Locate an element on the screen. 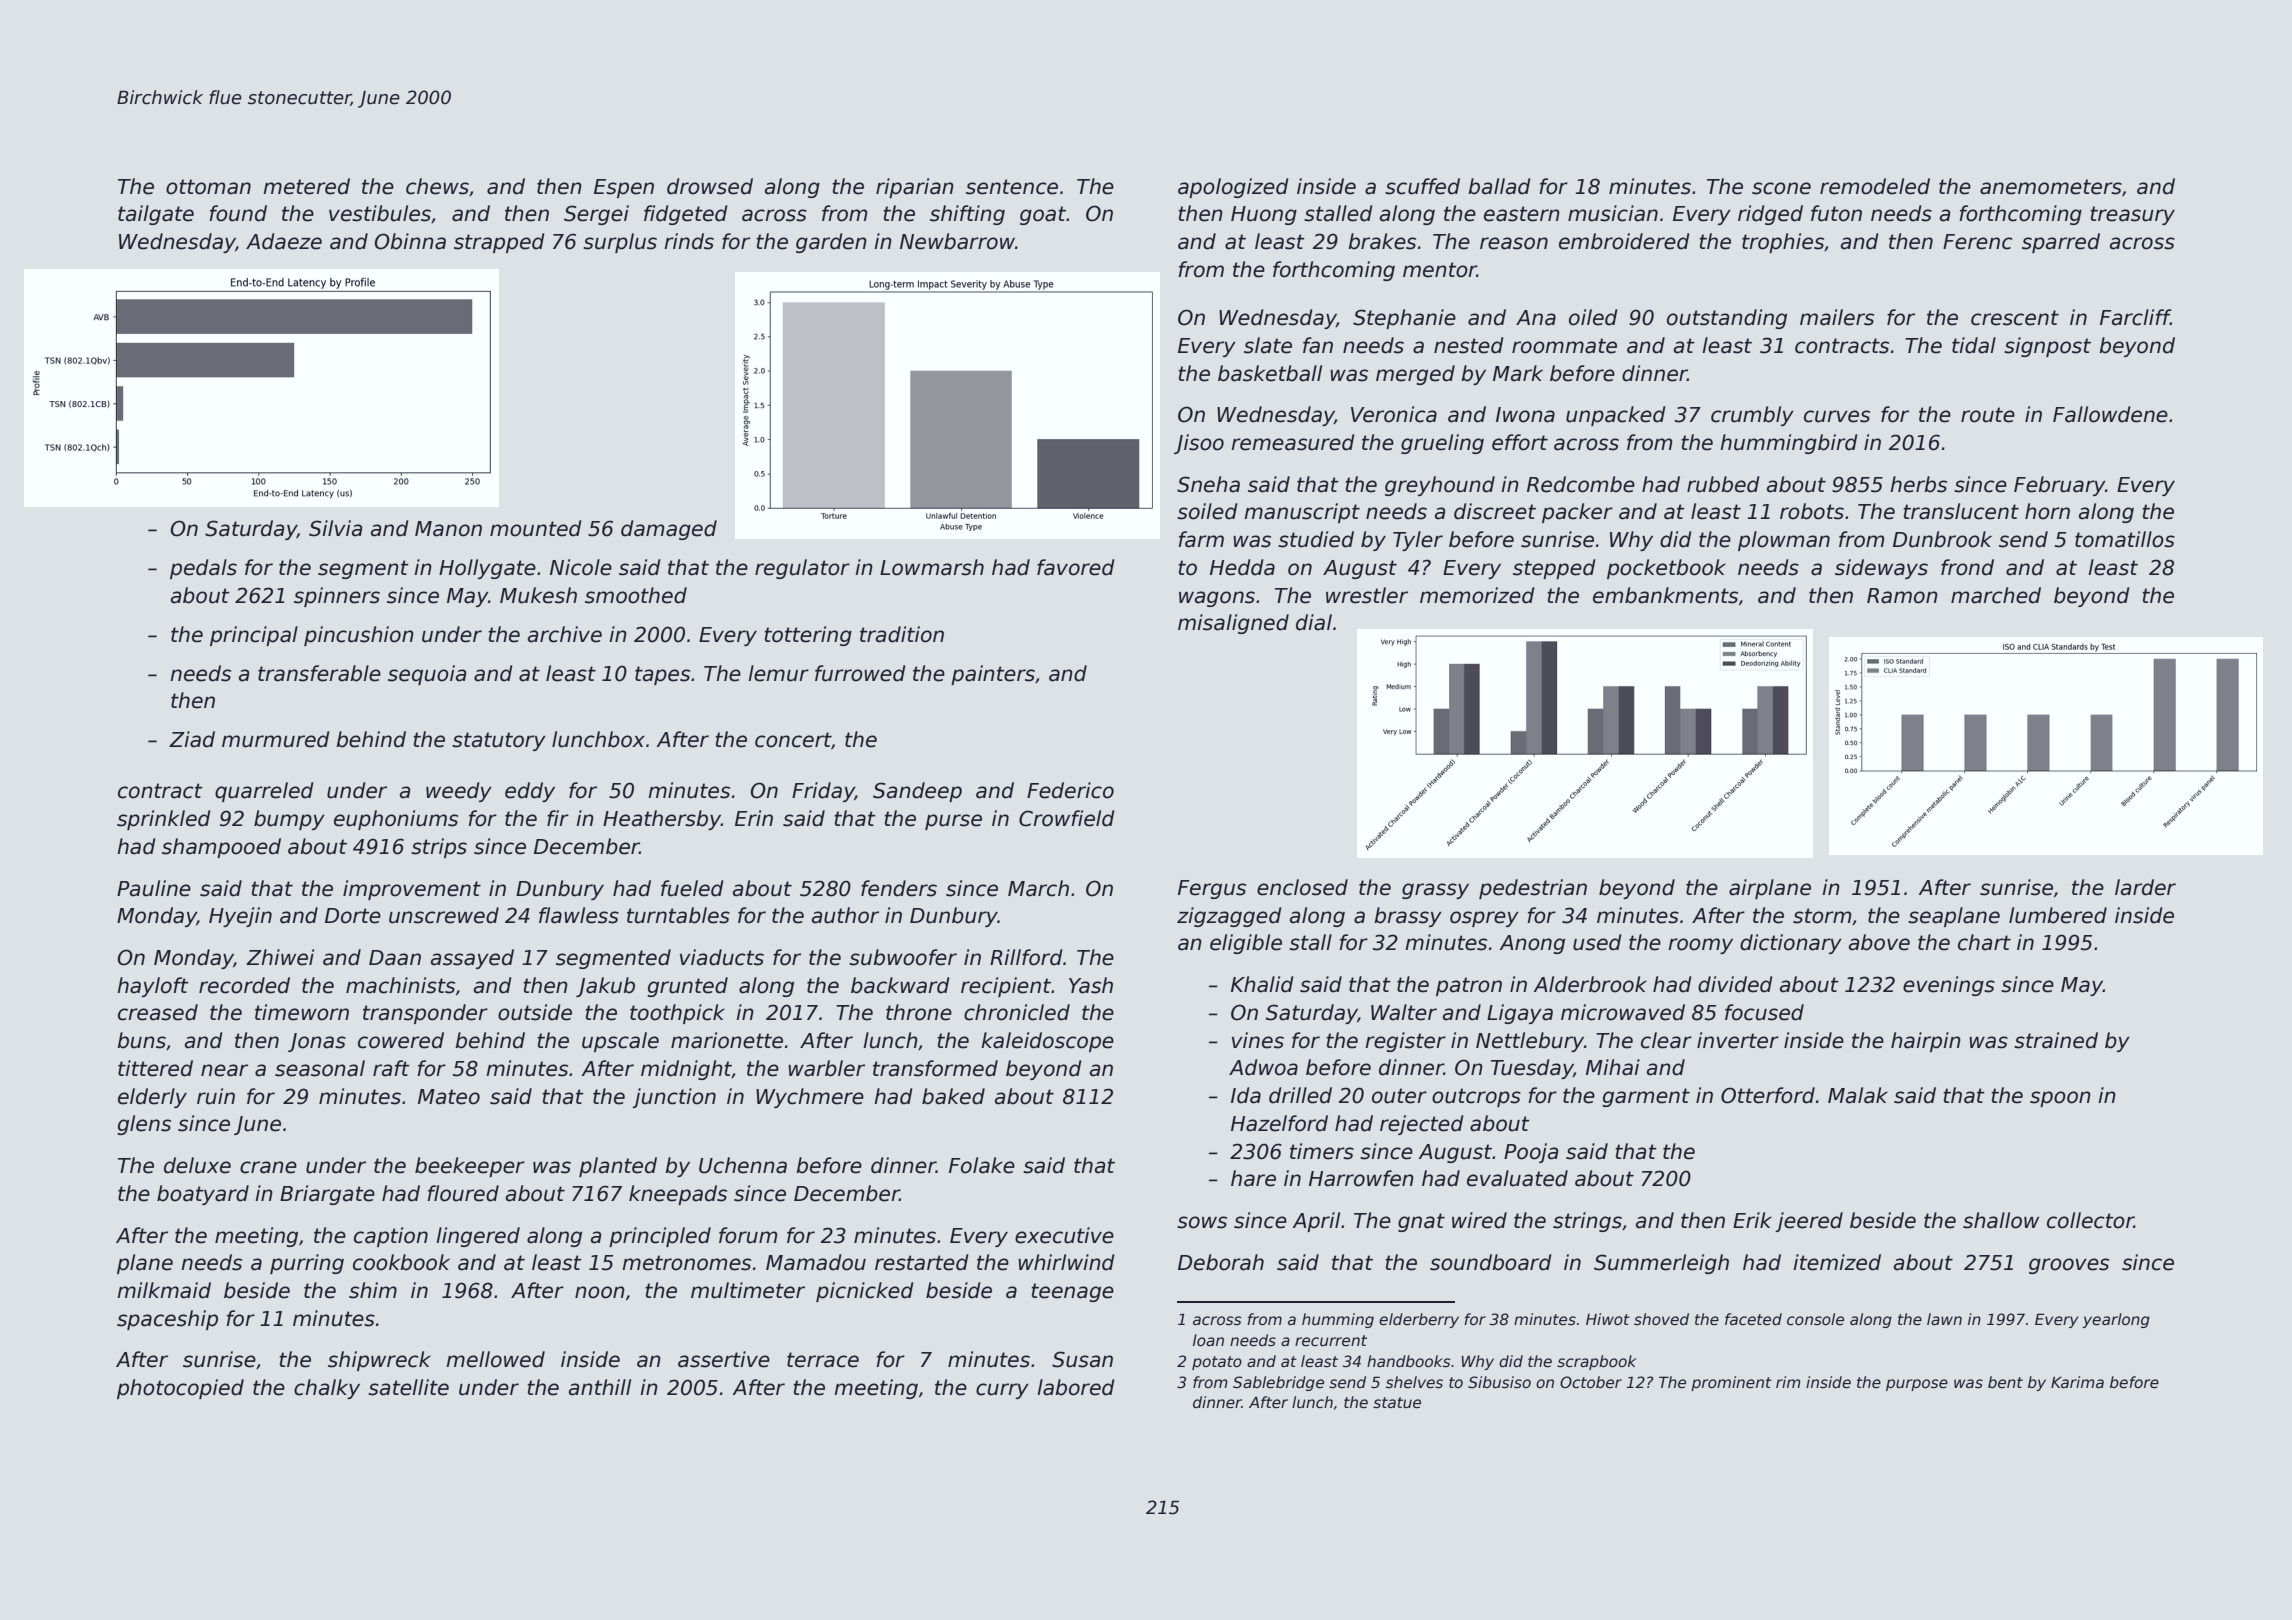 The width and height of the screenshot is (2292, 1620). photocopied is located at coordinates (180, 1389).
